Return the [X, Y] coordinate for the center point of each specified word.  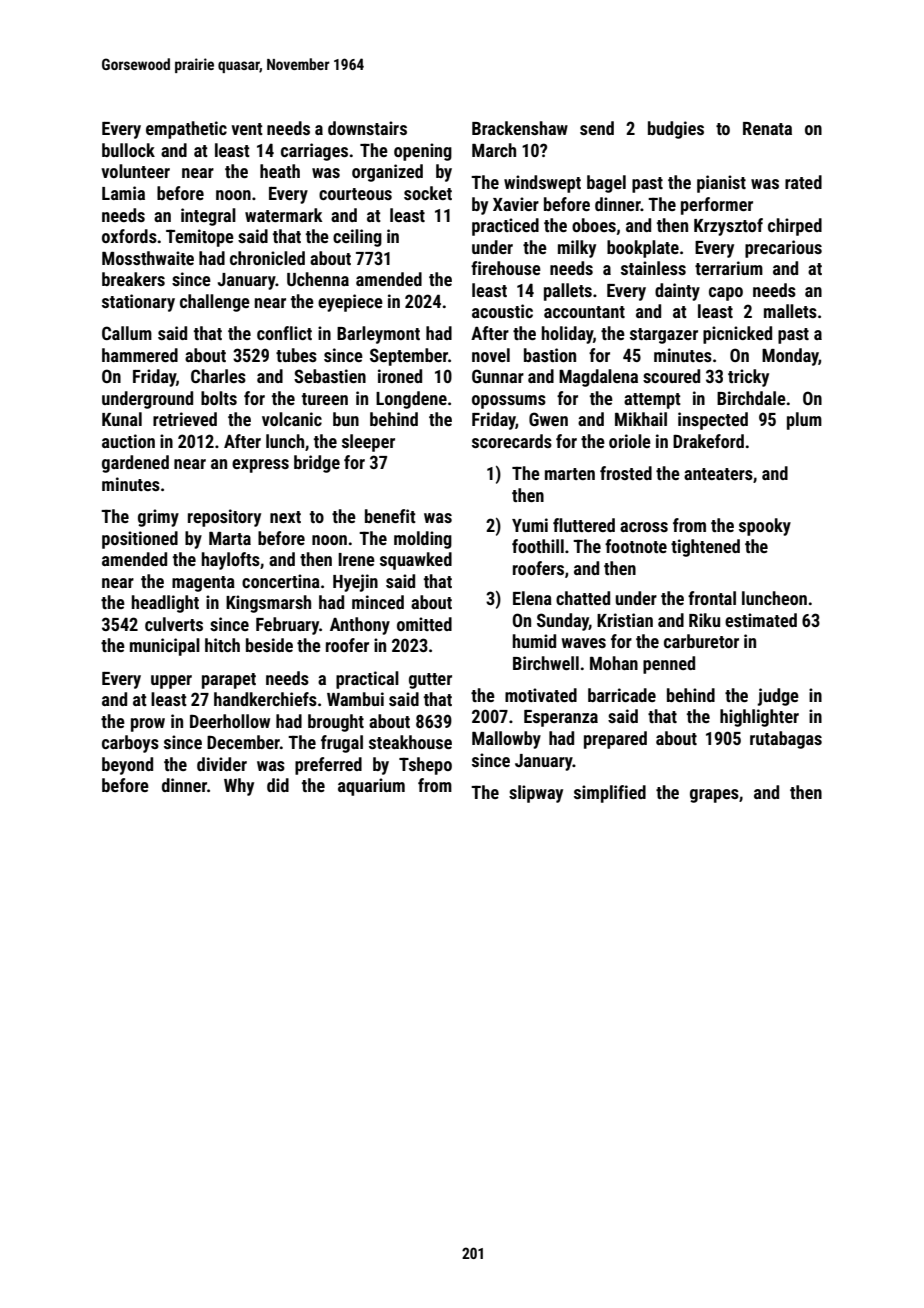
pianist [721, 184]
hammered [140, 355]
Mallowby [506, 740]
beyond [127, 766]
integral [208, 217]
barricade [622, 695]
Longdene [411, 400]
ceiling [357, 238]
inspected [713, 421]
